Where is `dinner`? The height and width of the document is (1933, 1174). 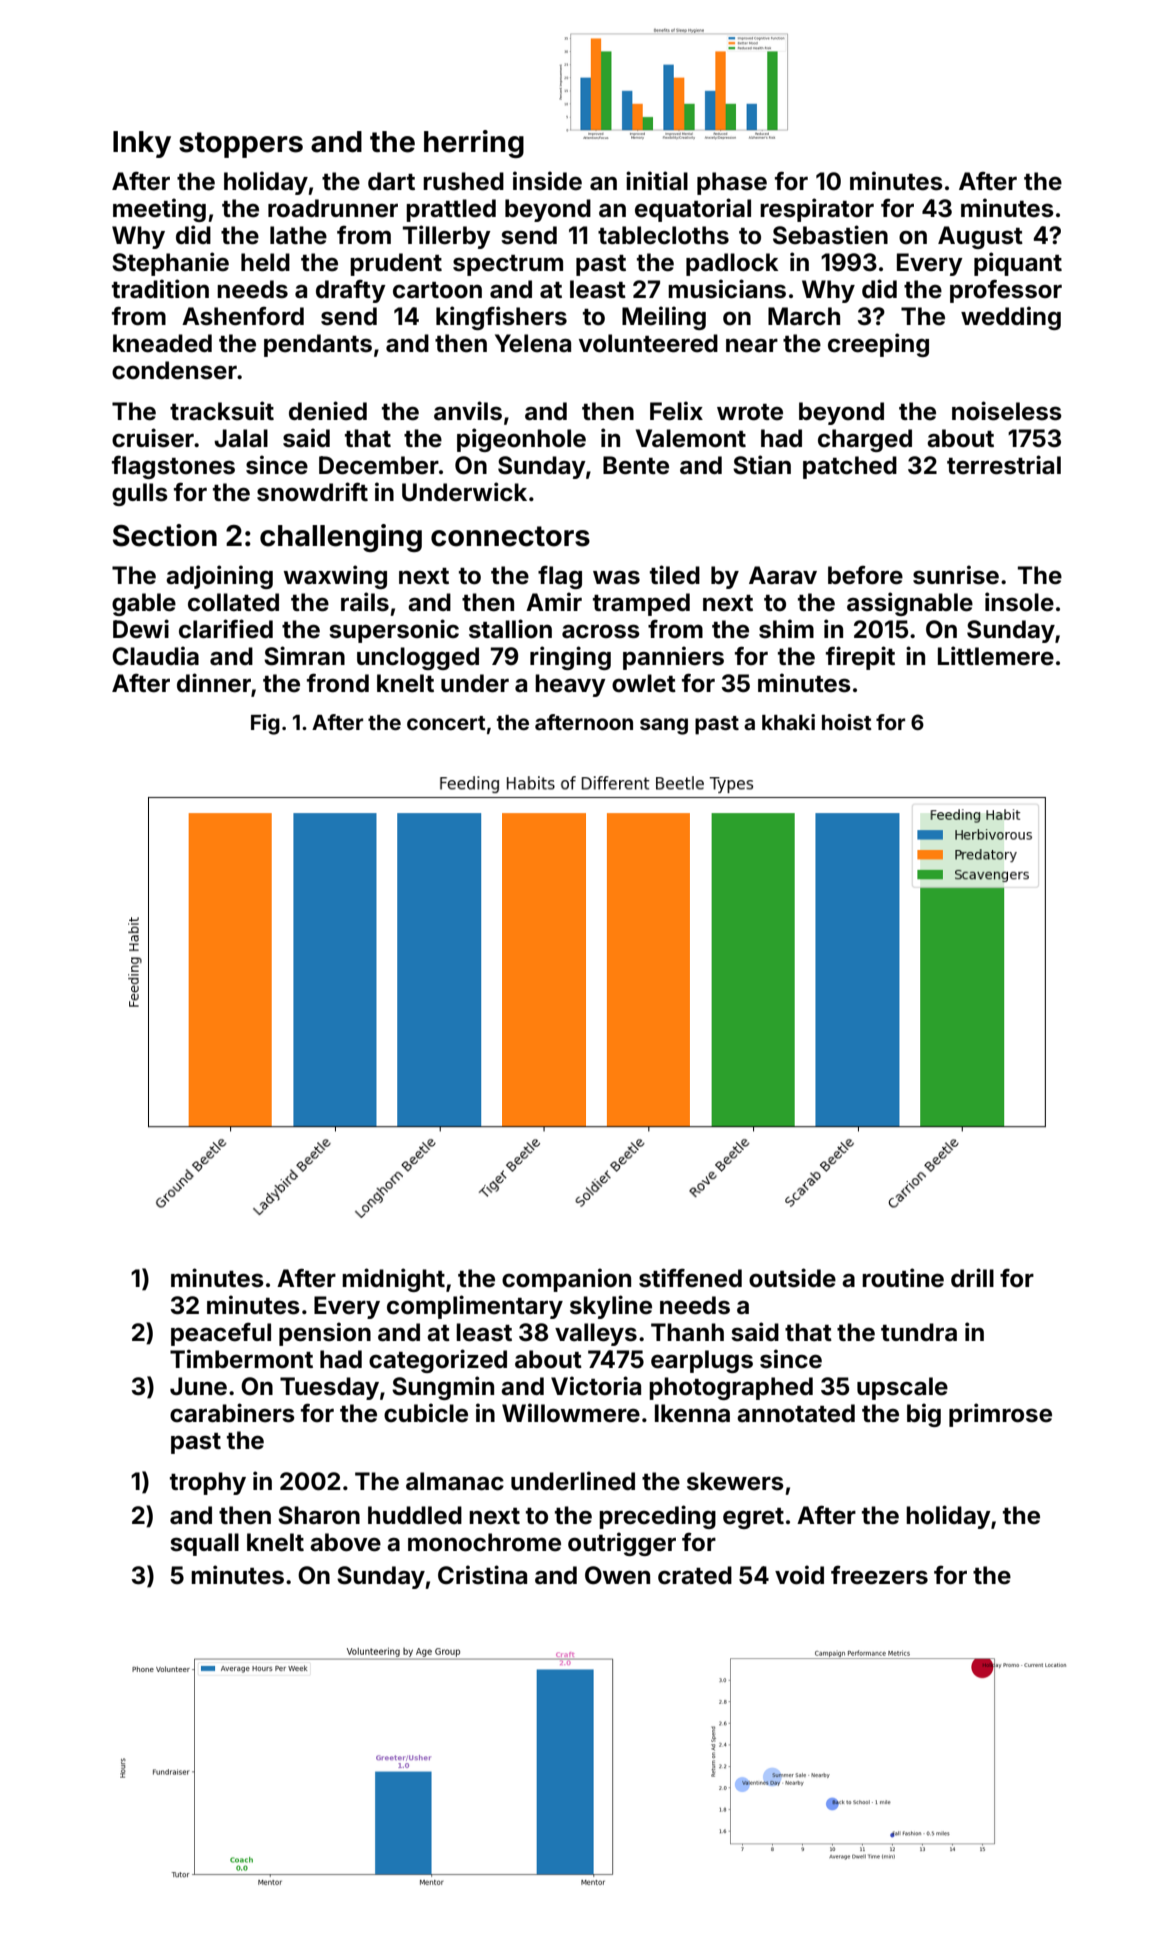 dinner is located at coordinates (214, 683).
